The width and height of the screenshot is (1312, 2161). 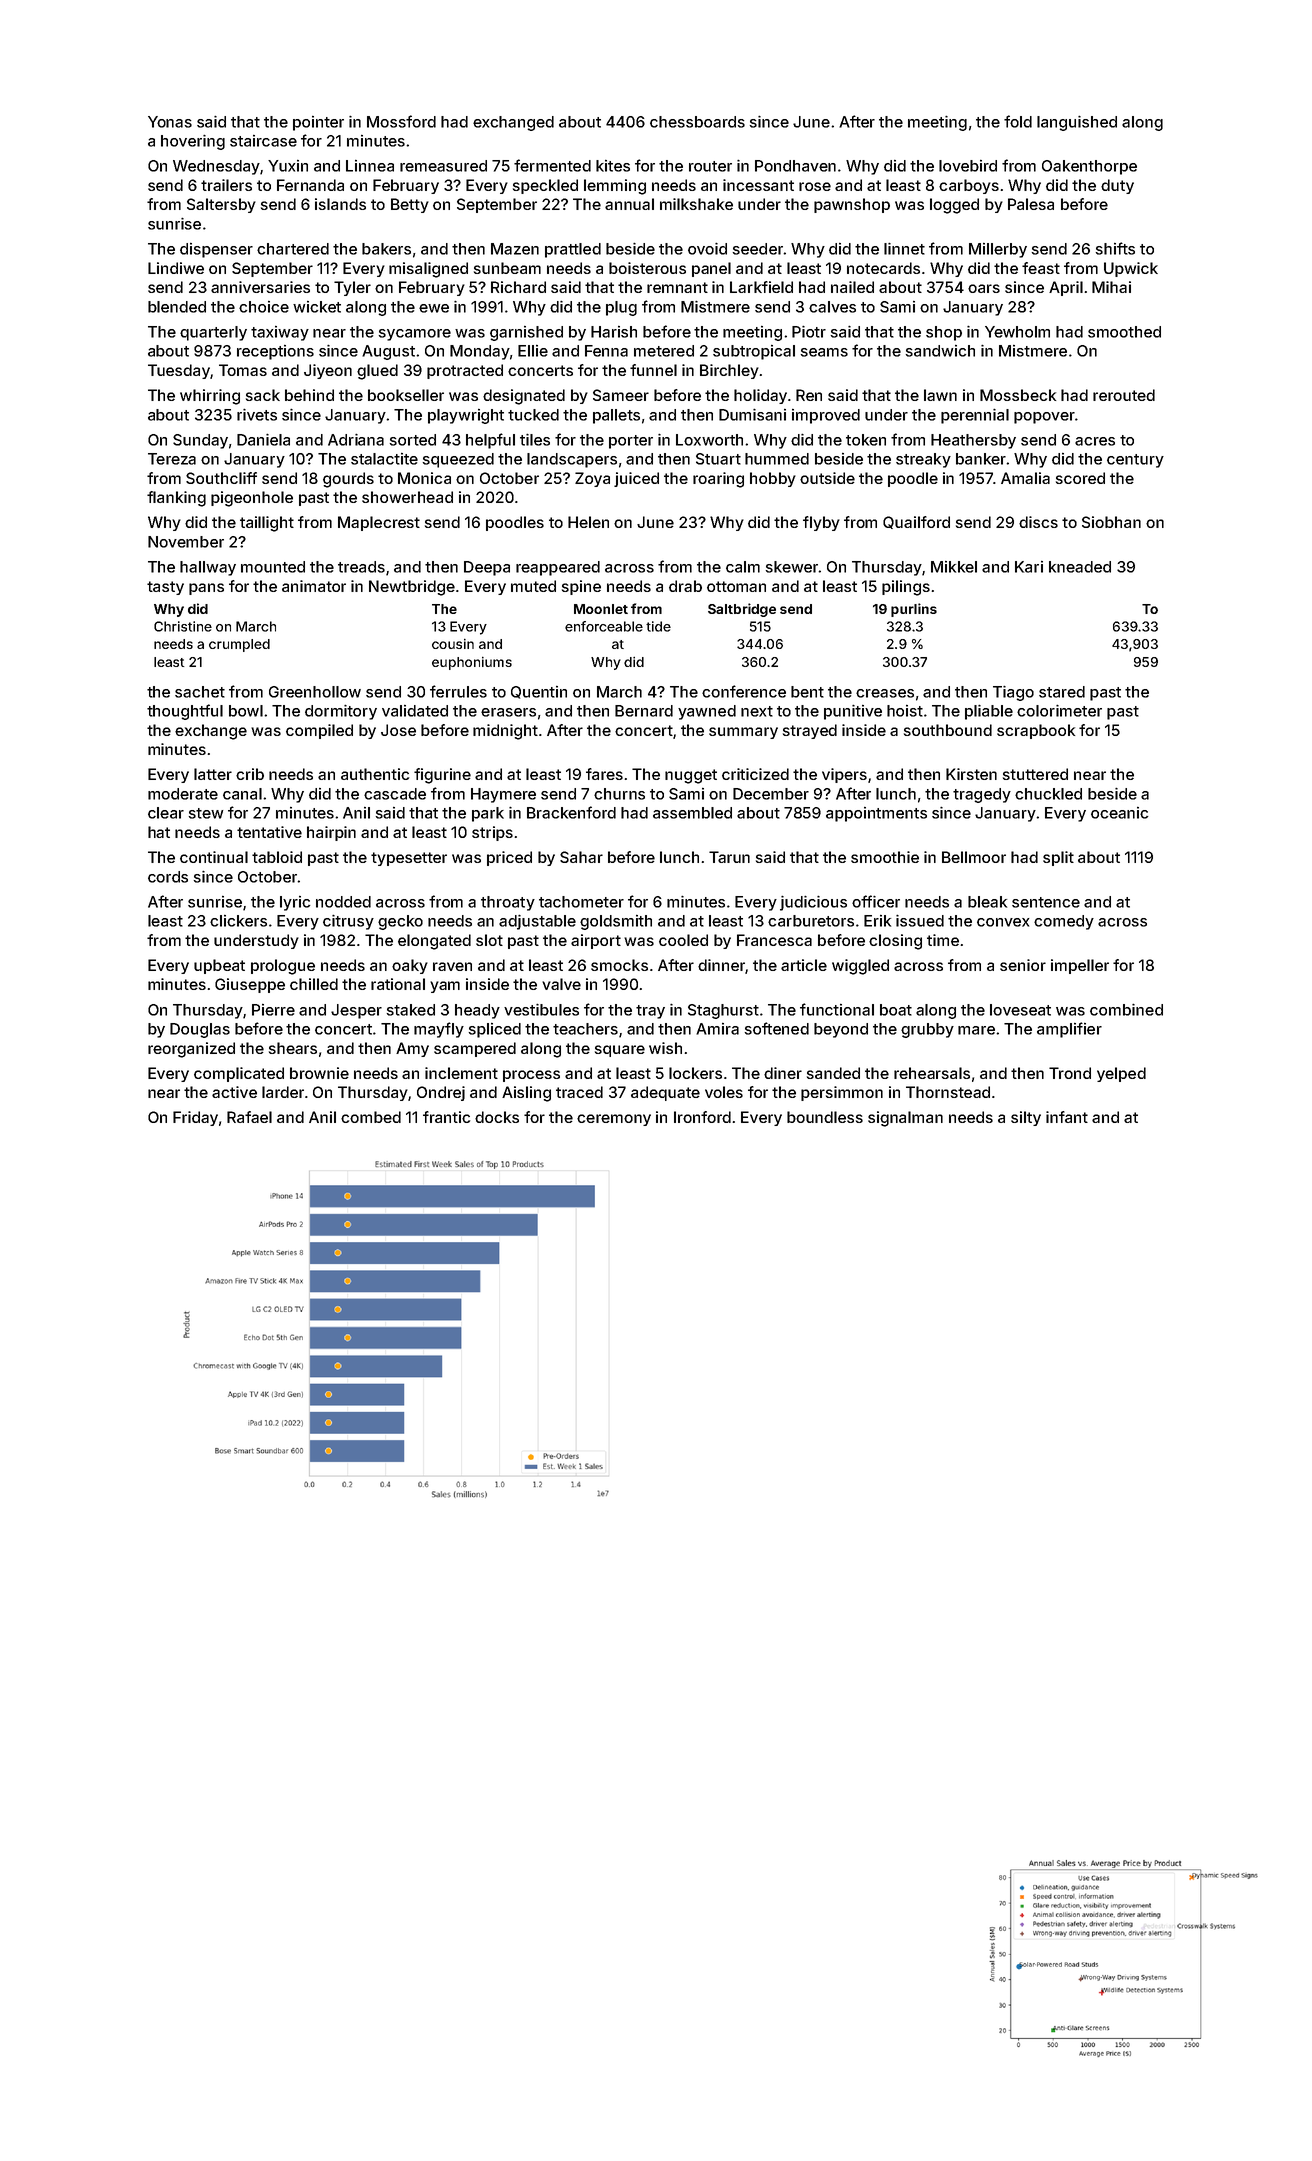 I want to click on hallway, so click(x=208, y=568).
